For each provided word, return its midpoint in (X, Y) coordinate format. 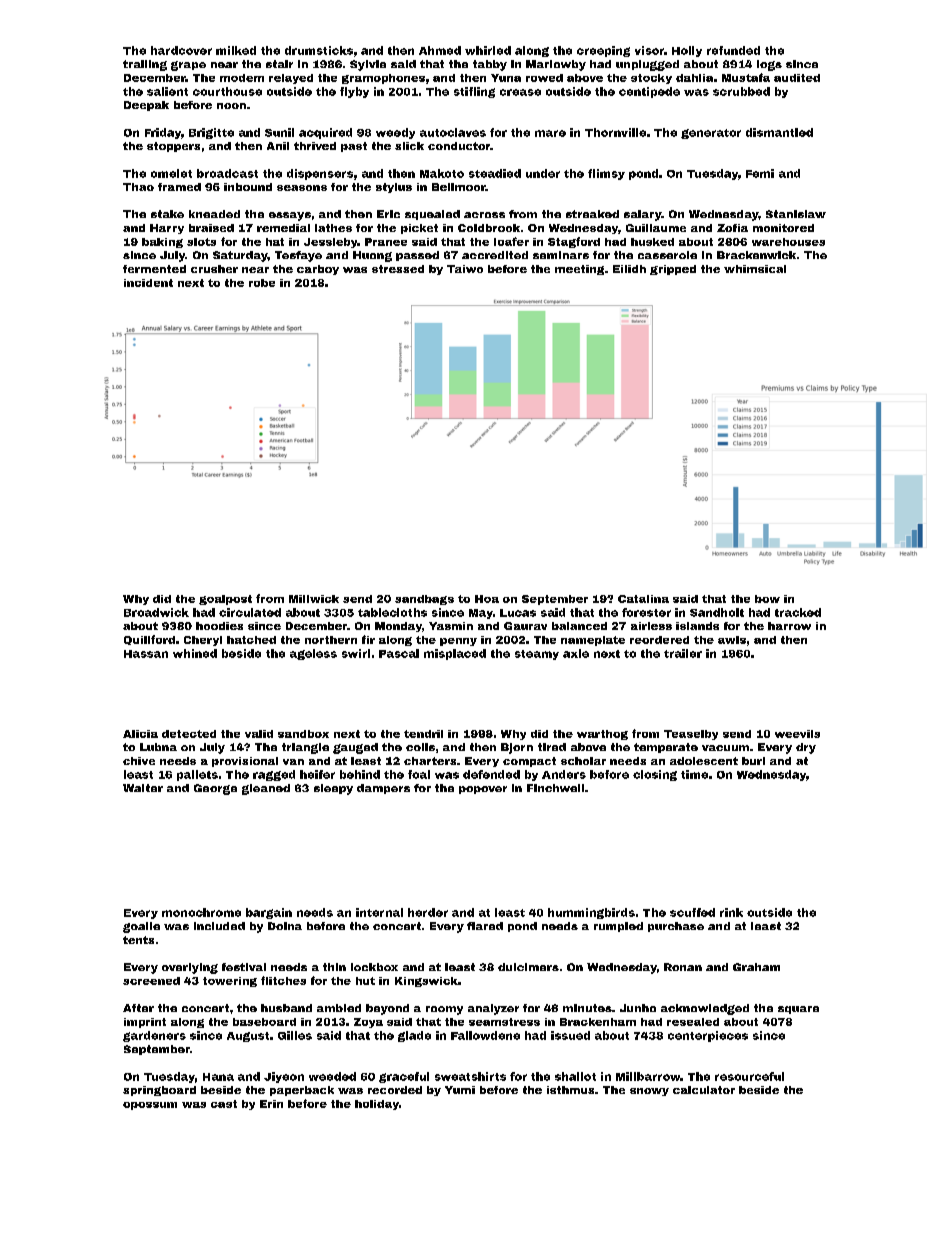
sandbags (424, 600)
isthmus (570, 1090)
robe (262, 283)
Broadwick (156, 612)
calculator (704, 1090)
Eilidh (629, 269)
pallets (197, 775)
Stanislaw (796, 214)
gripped (673, 270)
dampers (383, 789)
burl (753, 761)
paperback (302, 1091)
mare (550, 133)
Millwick (314, 599)
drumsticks (319, 50)
